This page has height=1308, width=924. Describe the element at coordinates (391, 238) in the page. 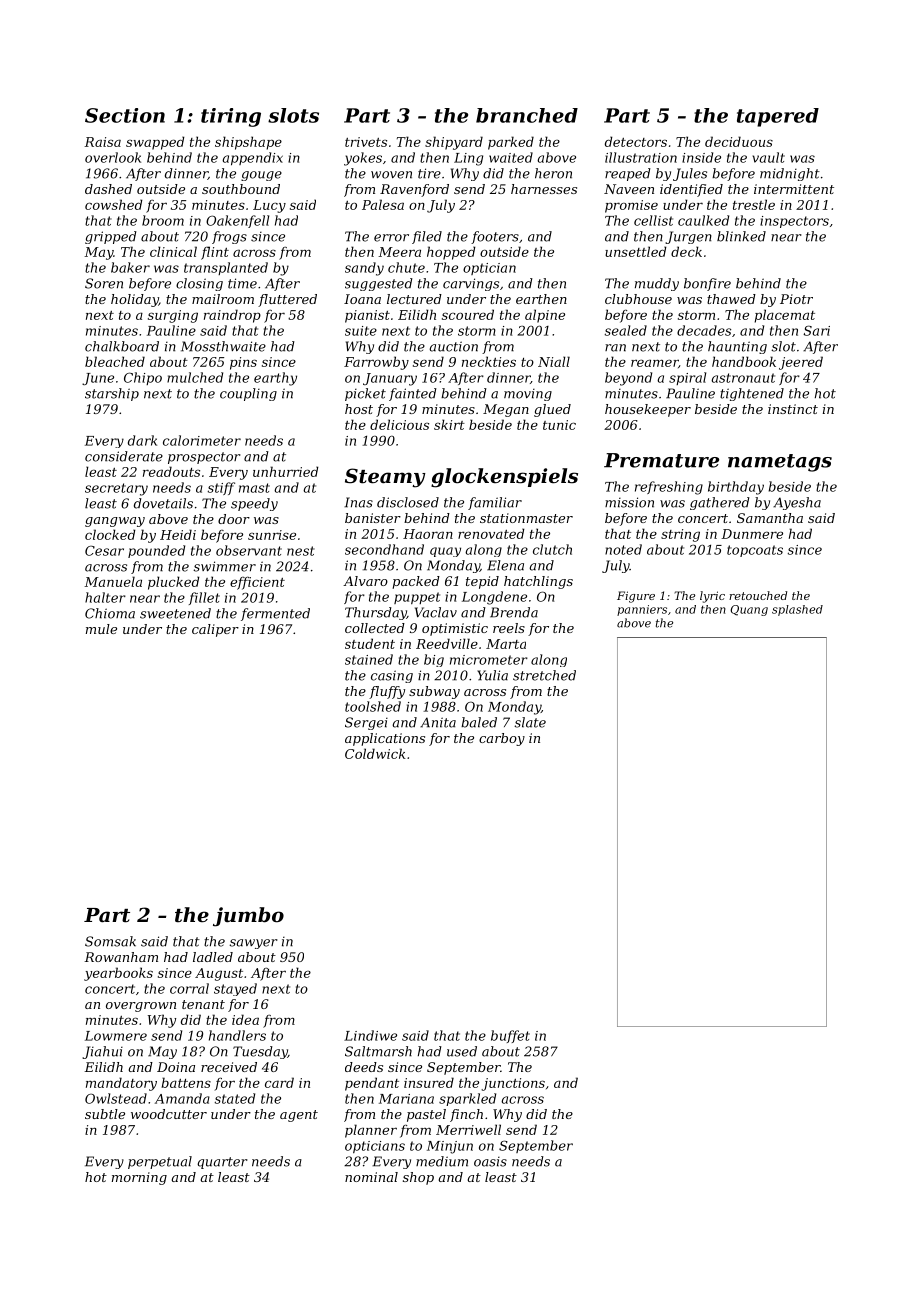

I see `error` at that location.
